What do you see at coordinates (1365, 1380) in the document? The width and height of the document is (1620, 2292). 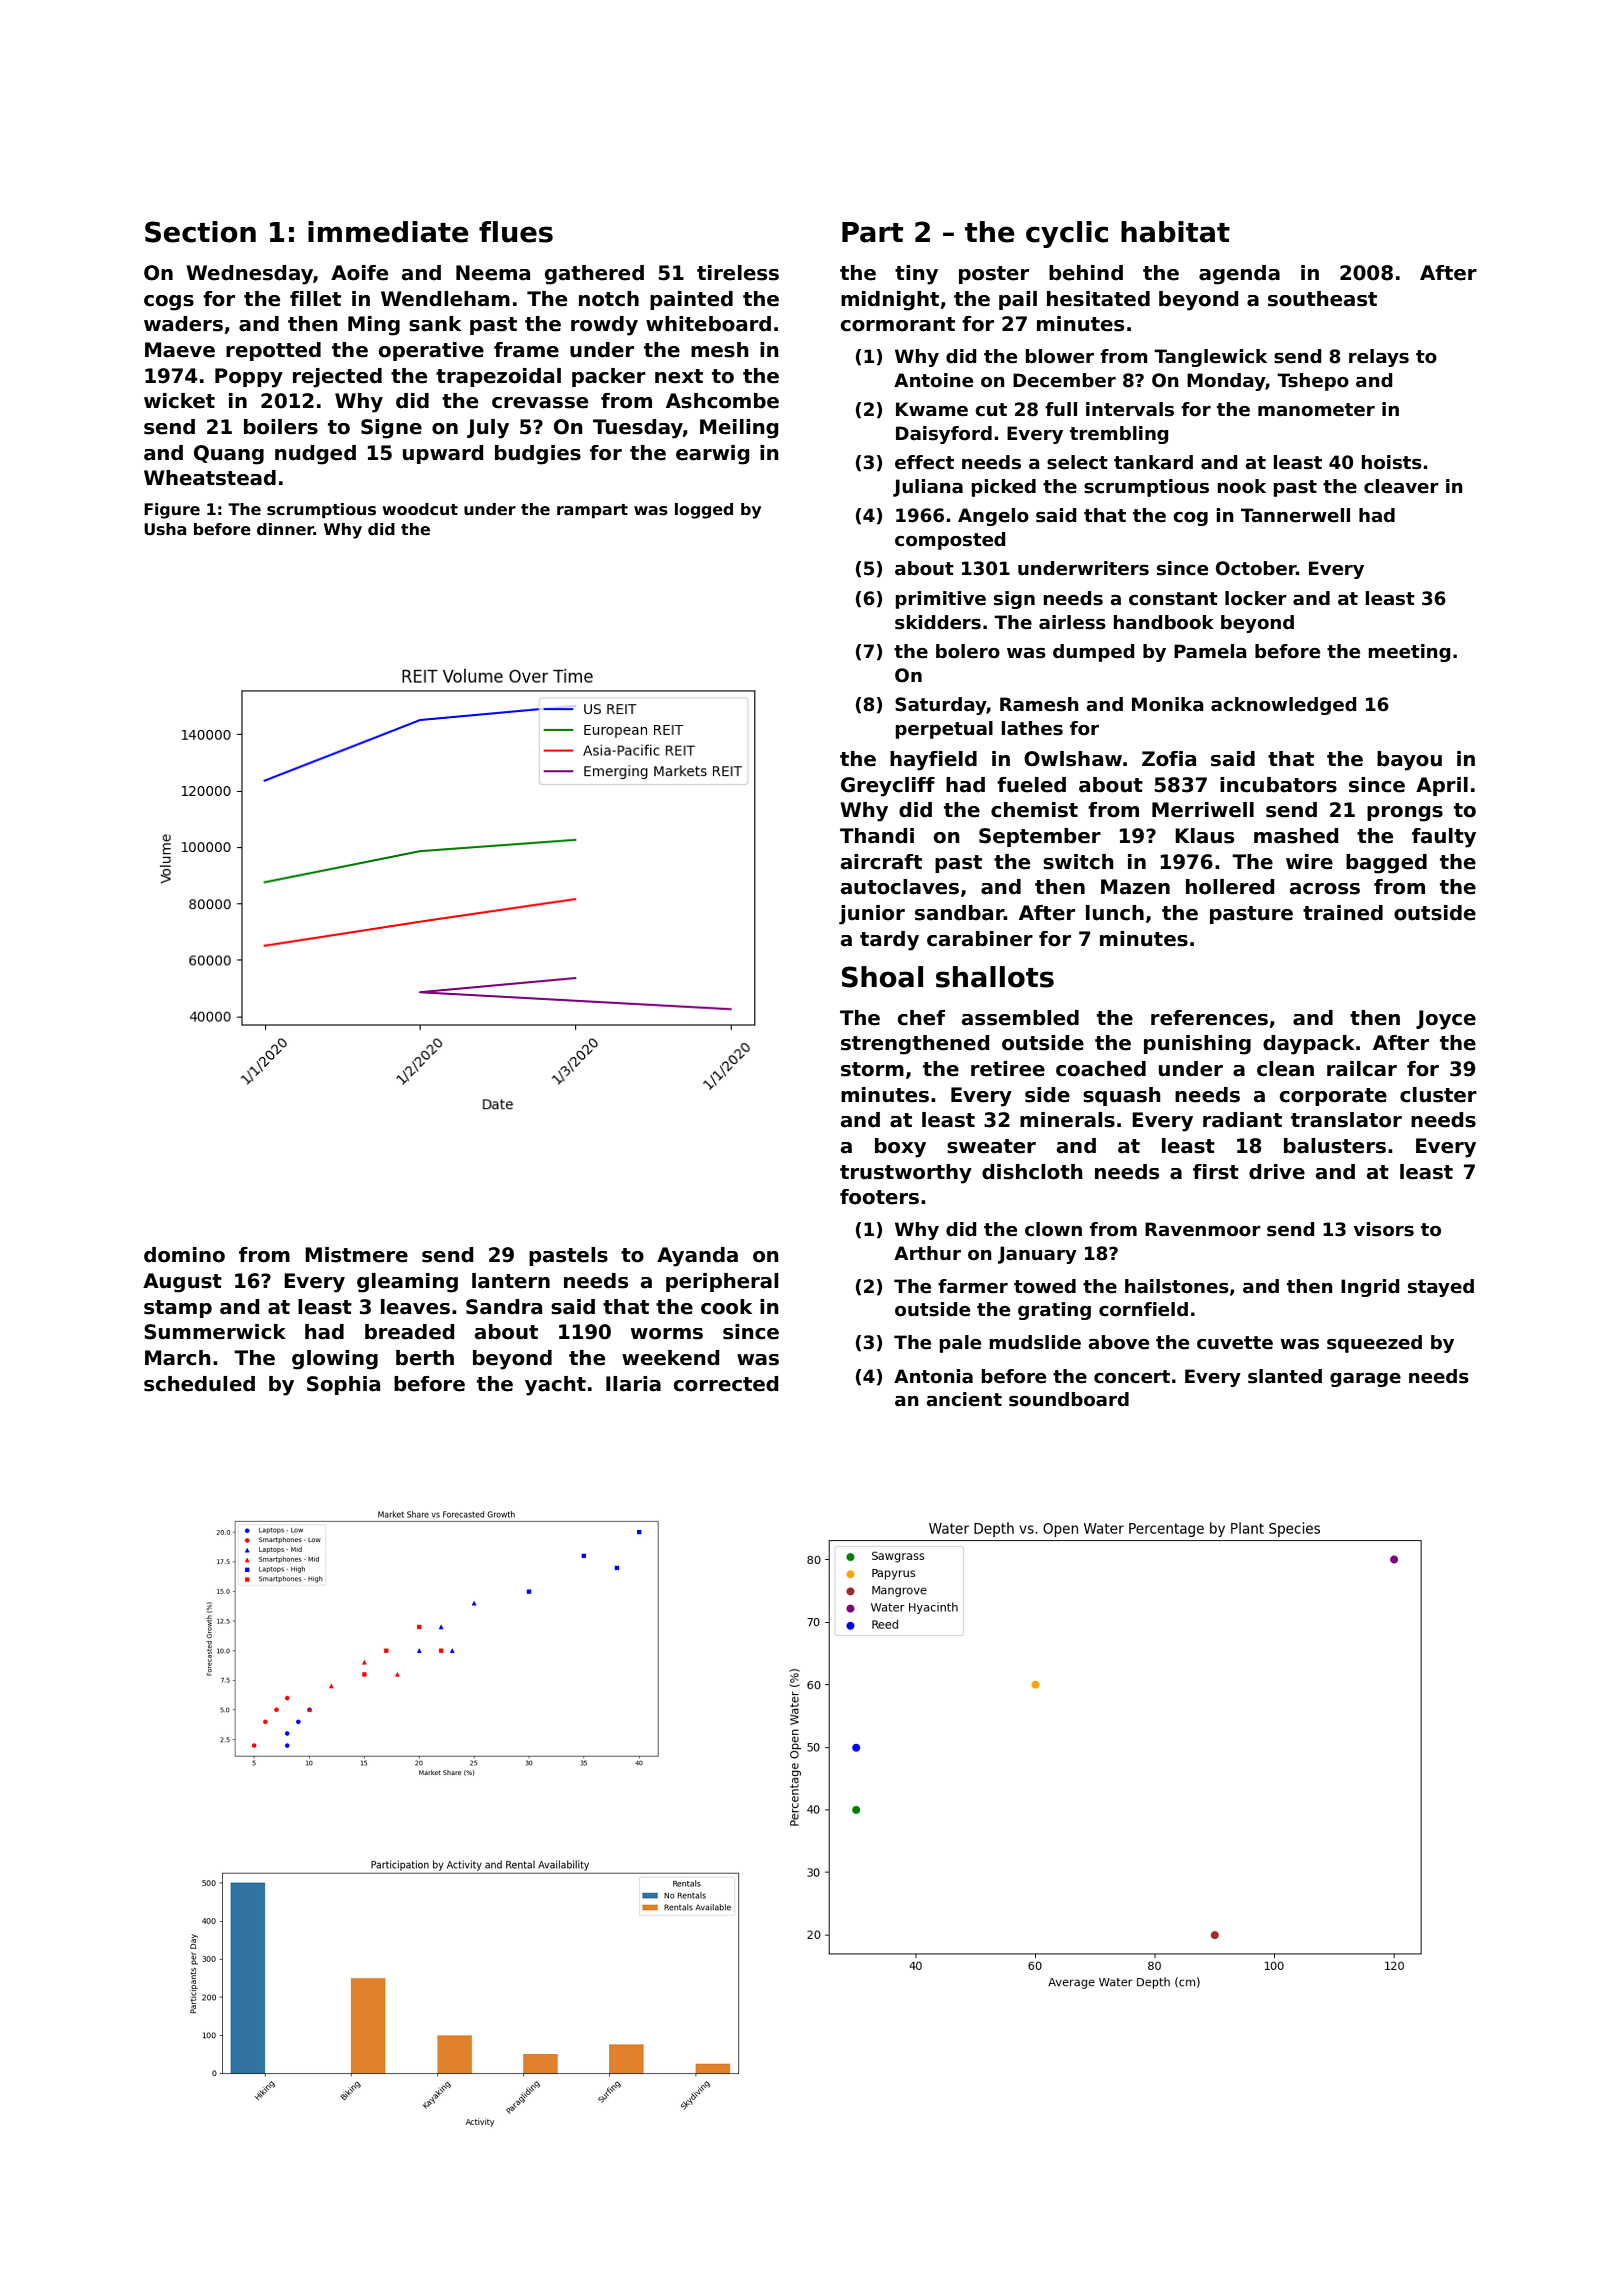 I see `garage` at bounding box center [1365, 1380].
